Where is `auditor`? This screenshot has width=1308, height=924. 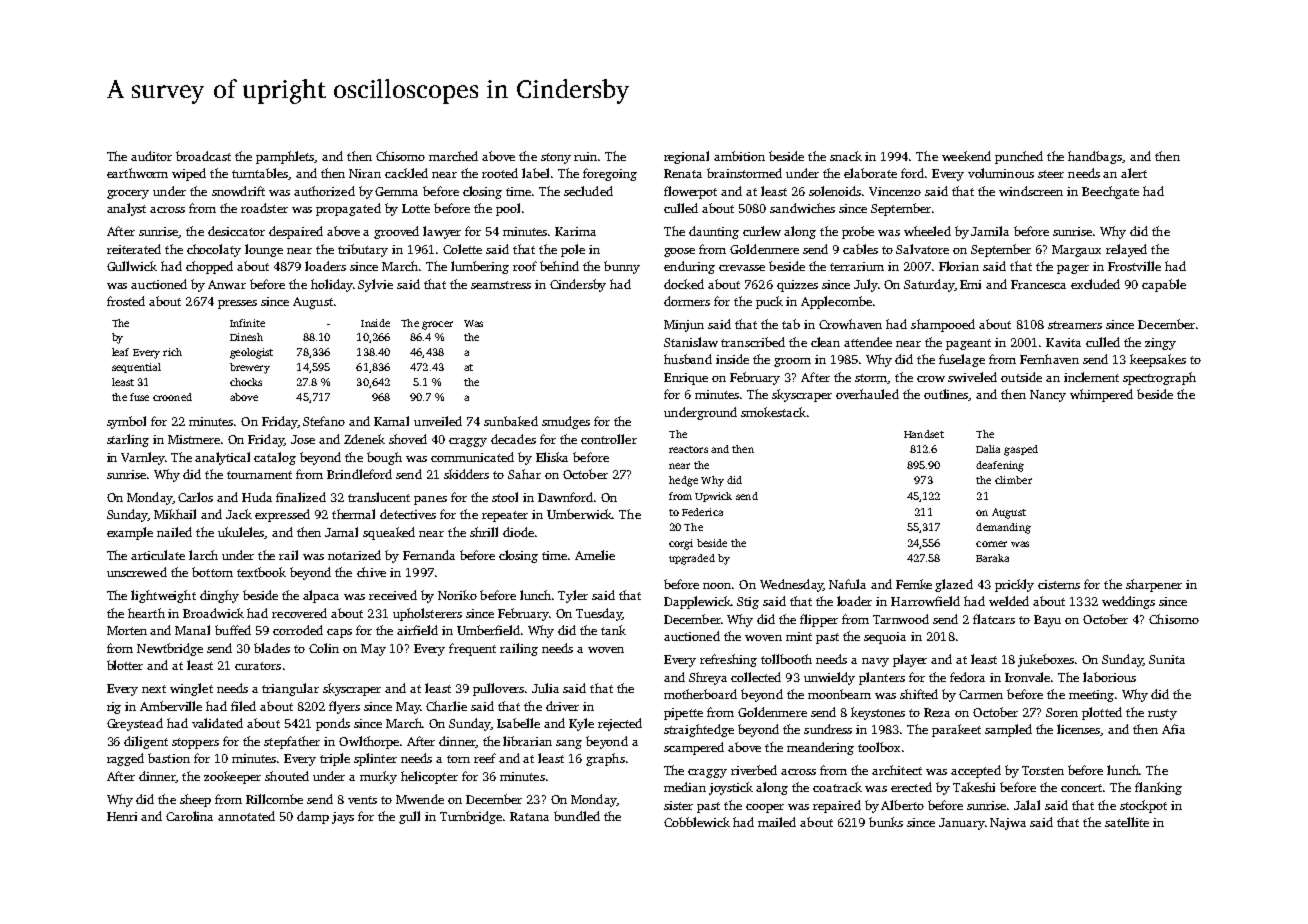 auditor is located at coordinates (151, 156).
